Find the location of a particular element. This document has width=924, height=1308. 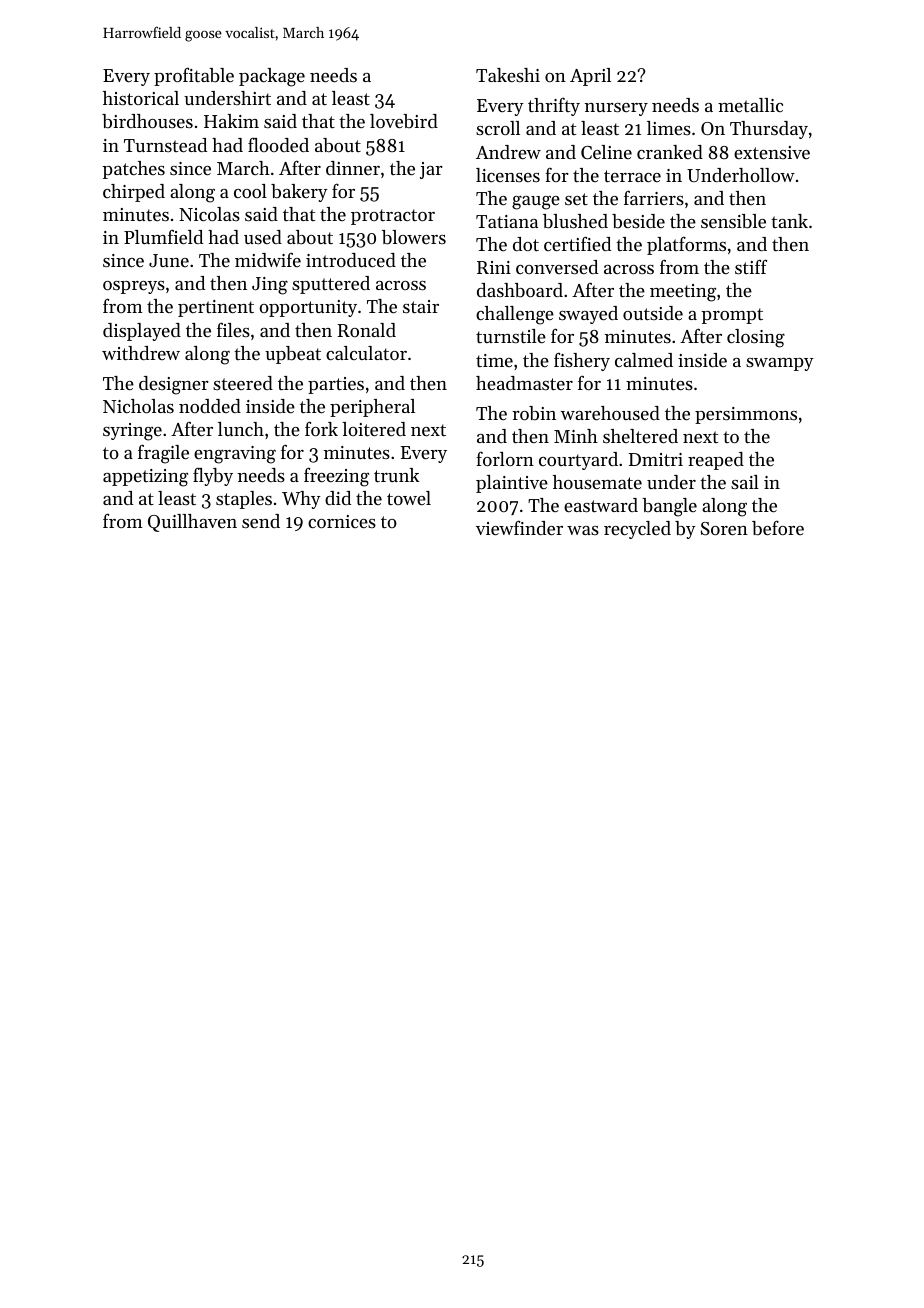

blushed is located at coordinates (575, 221).
